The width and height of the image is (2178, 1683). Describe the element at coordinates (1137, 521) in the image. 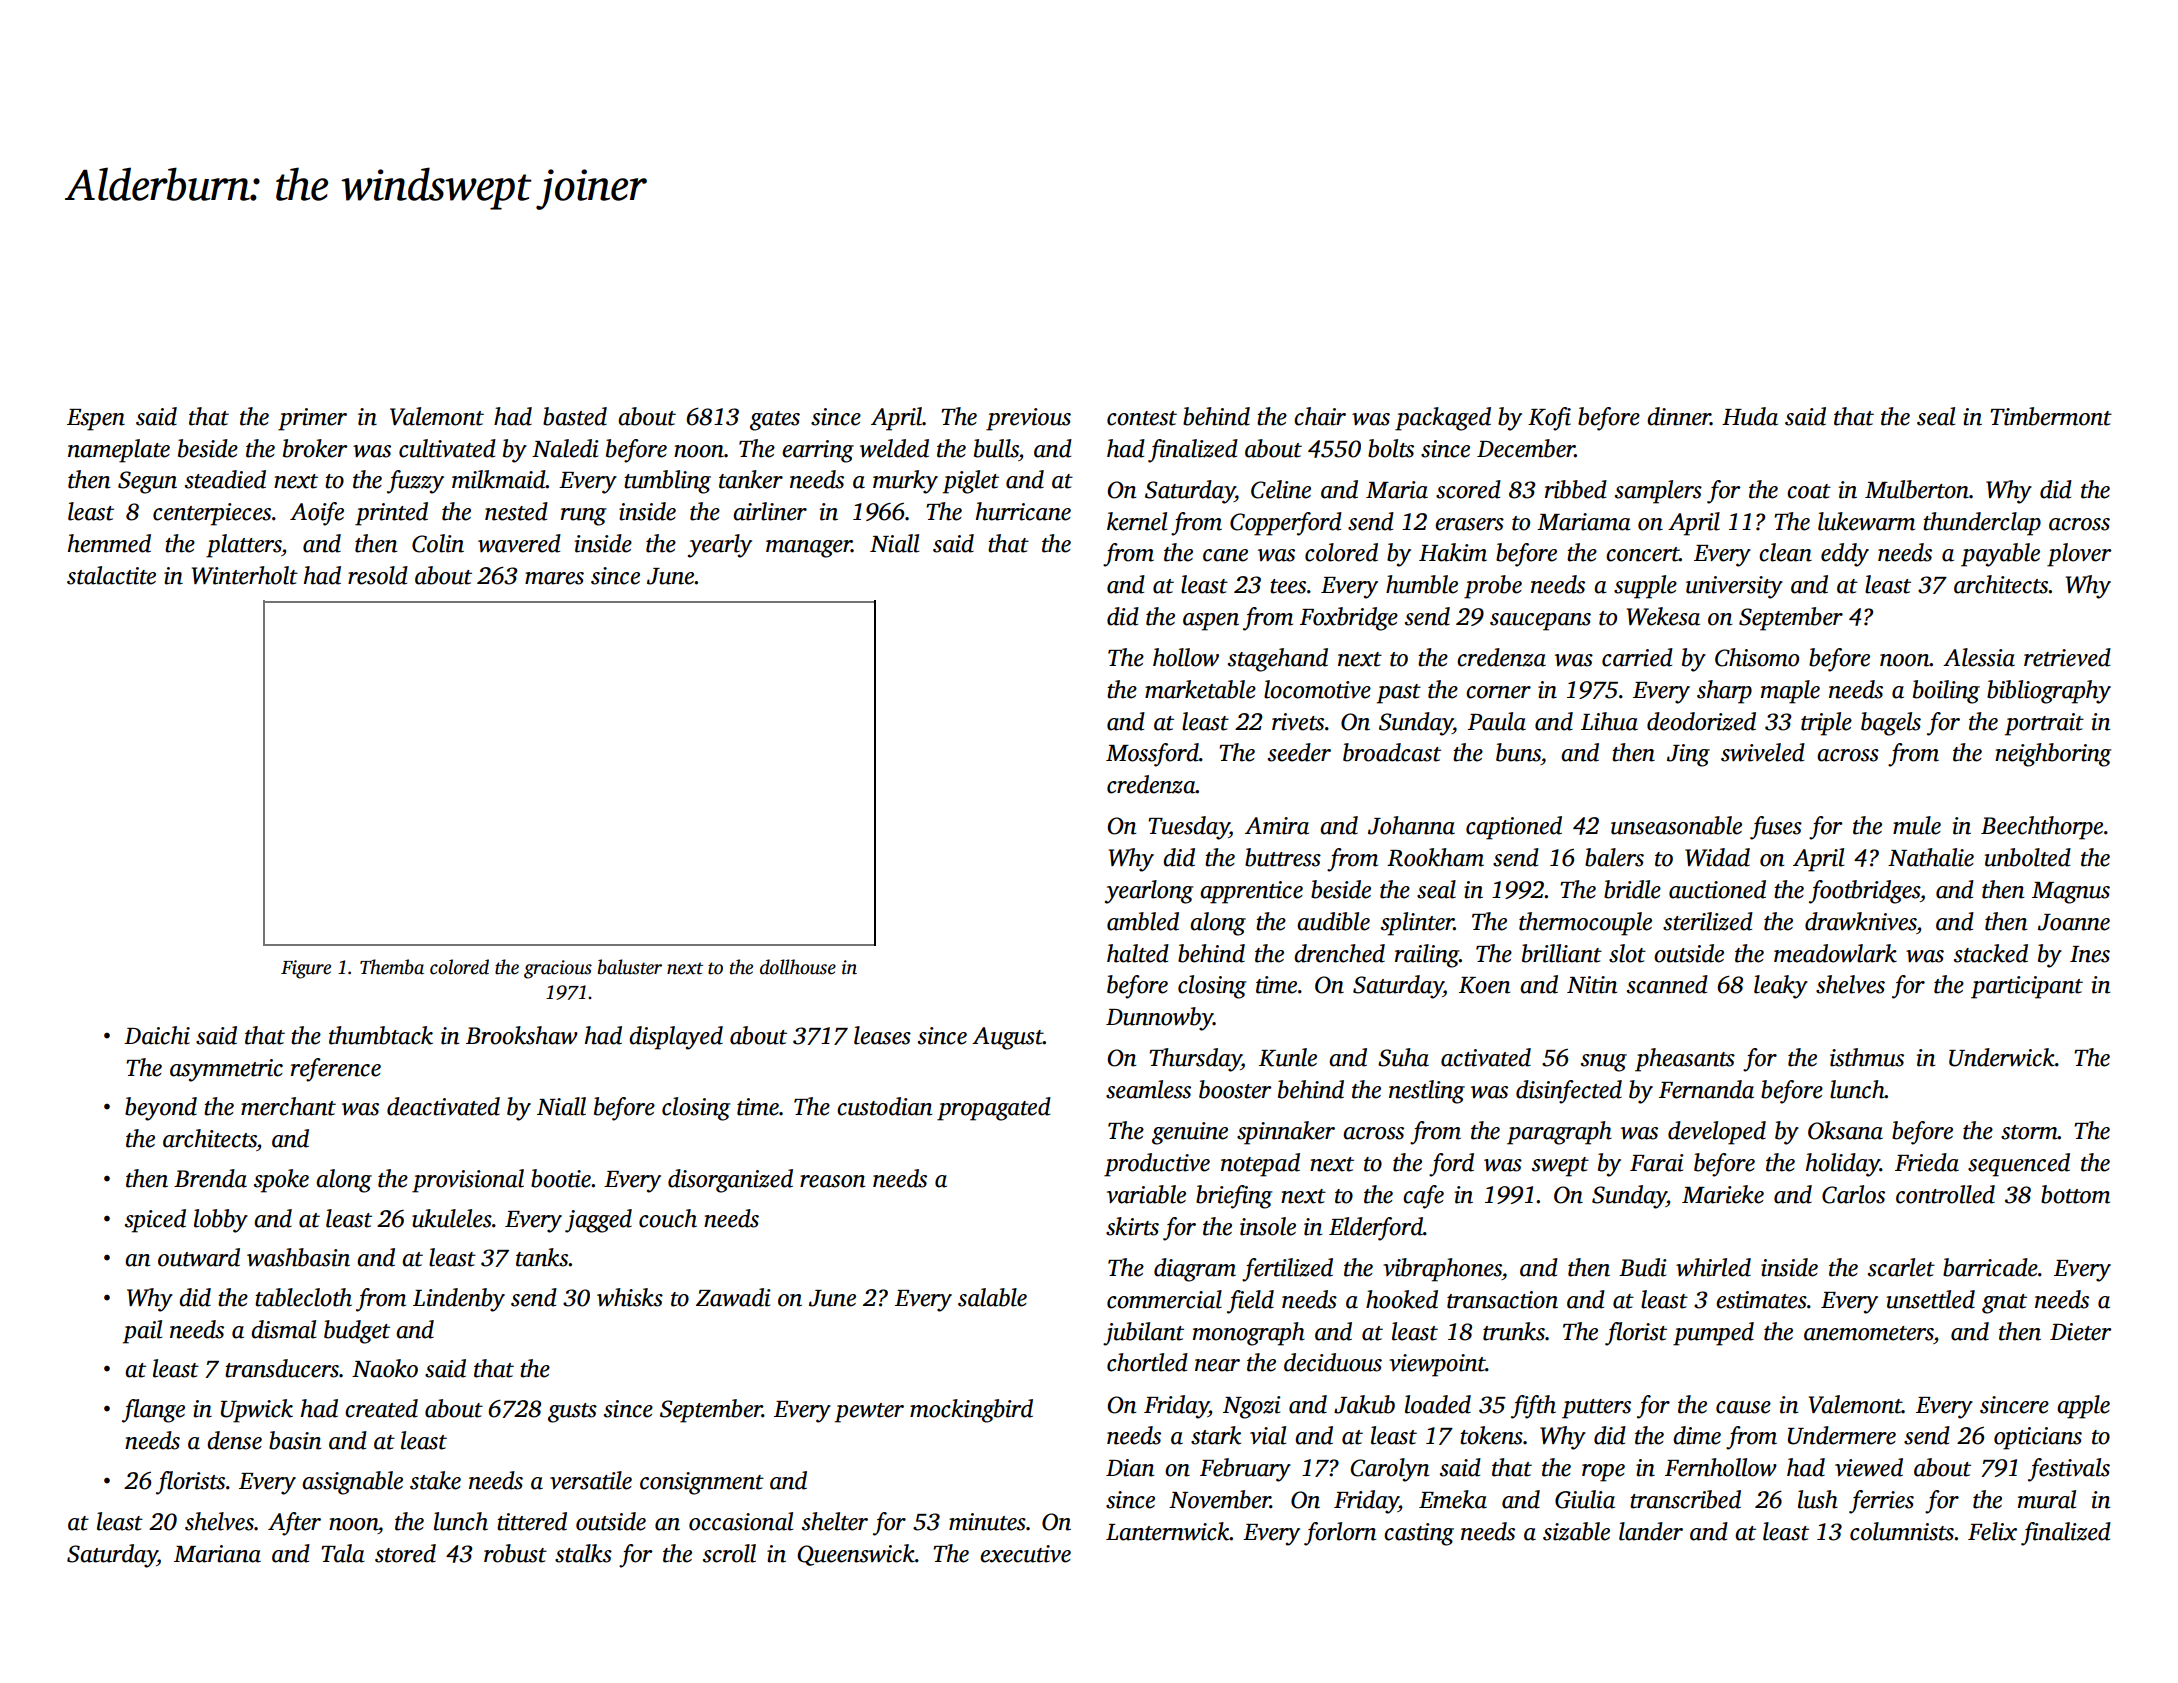

I see `kernel` at that location.
